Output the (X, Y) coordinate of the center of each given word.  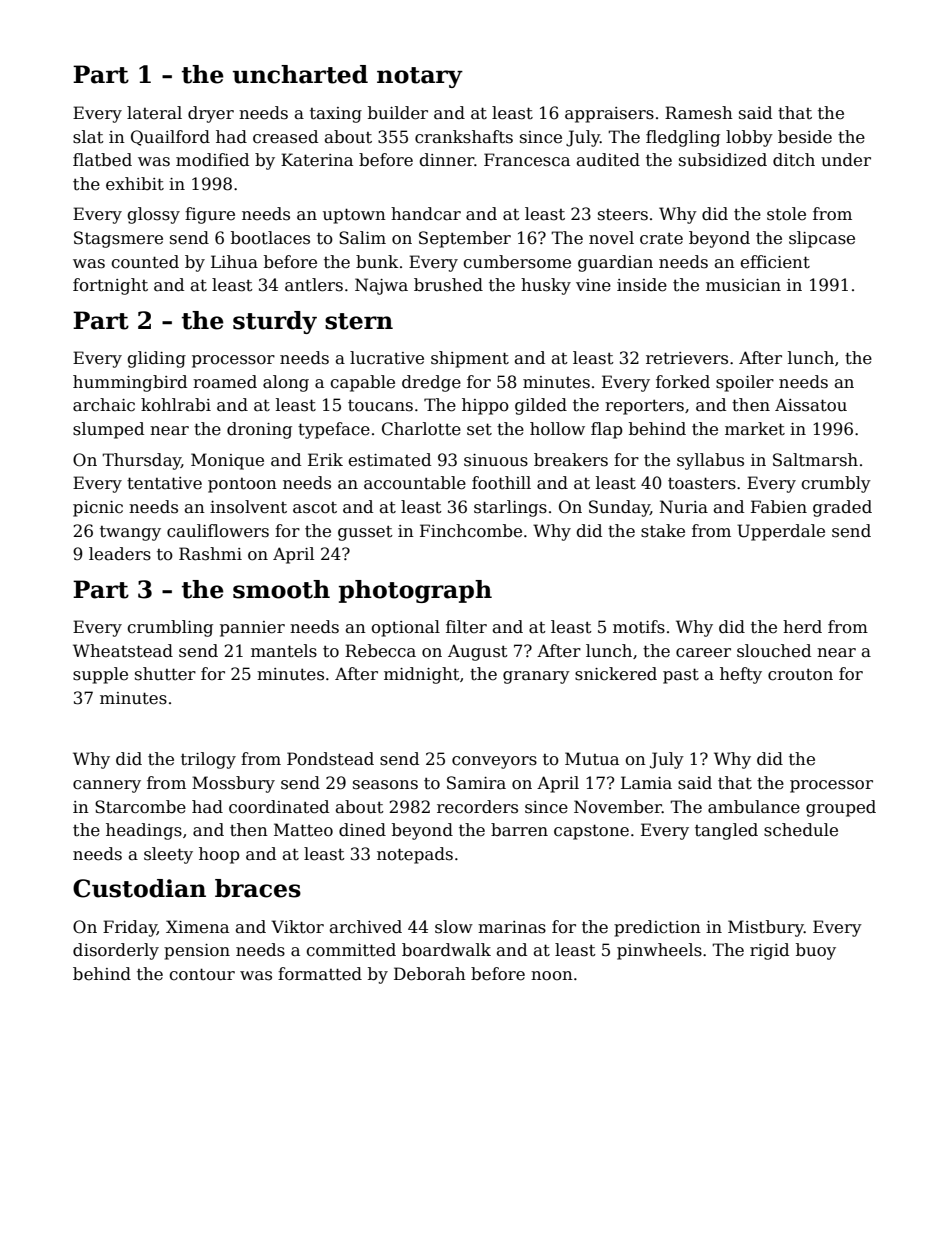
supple (100, 675)
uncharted (300, 74)
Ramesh (699, 113)
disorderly (116, 951)
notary (420, 77)
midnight (422, 675)
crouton (800, 675)
